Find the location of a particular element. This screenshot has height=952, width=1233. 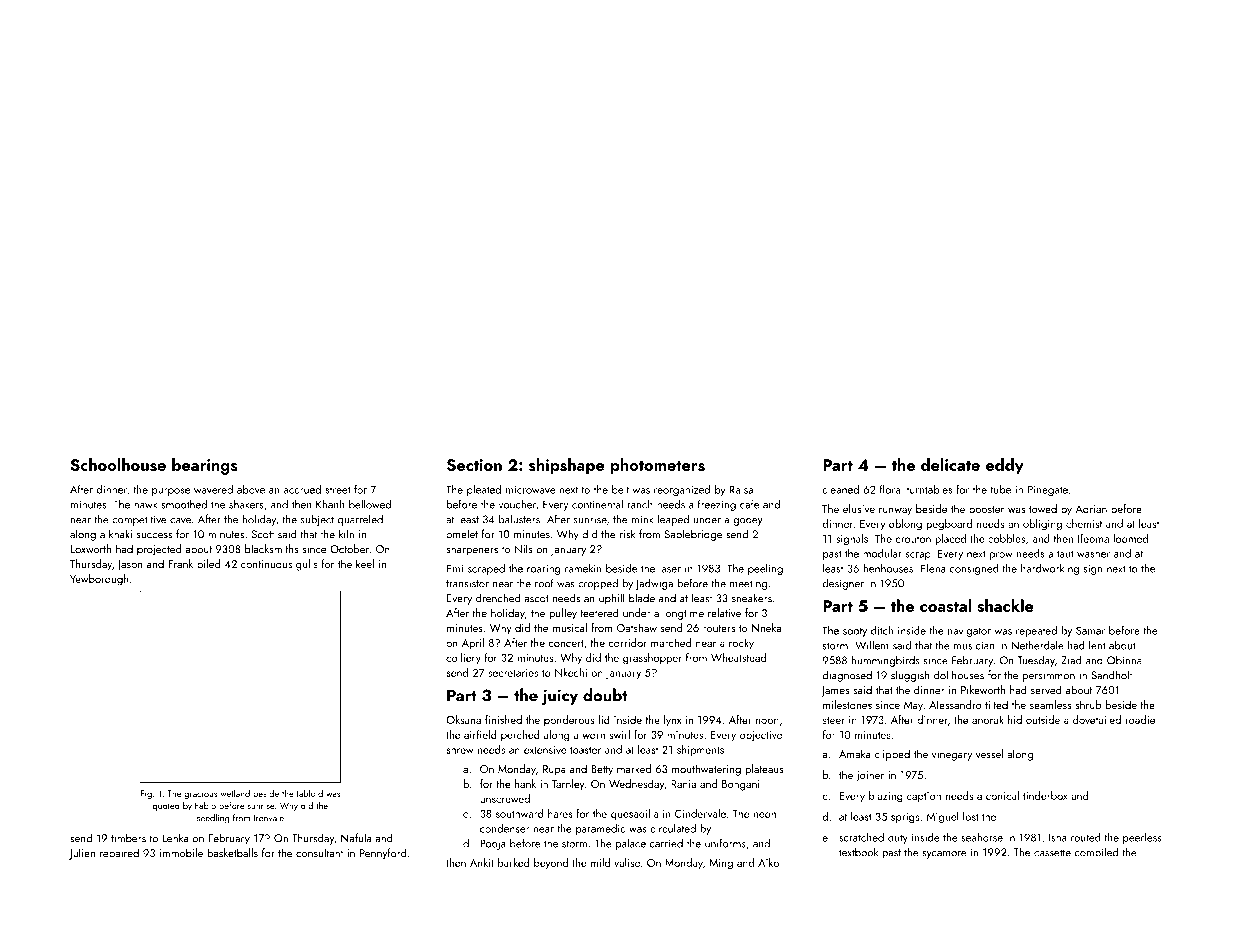

Ifeoma is located at coordinates (1093, 538).
